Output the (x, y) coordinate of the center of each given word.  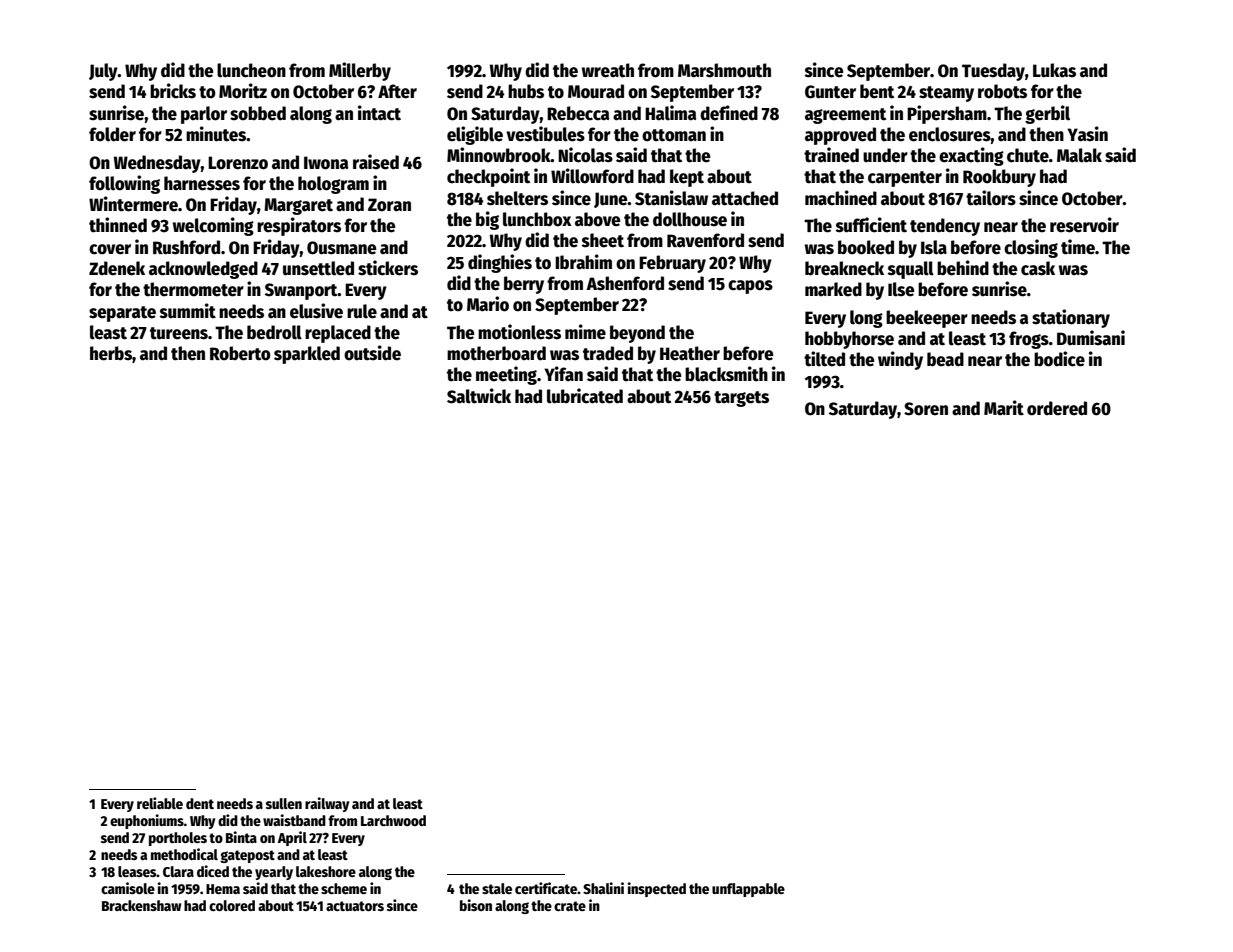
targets (741, 399)
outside (372, 353)
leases (137, 871)
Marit (1004, 408)
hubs (526, 91)
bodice (1059, 359)
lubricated (585, 396)
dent (200, 803)
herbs (111, 353)
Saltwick (479, 396)
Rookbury (999, 178)
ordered (1057, 408)
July (103, 72)
